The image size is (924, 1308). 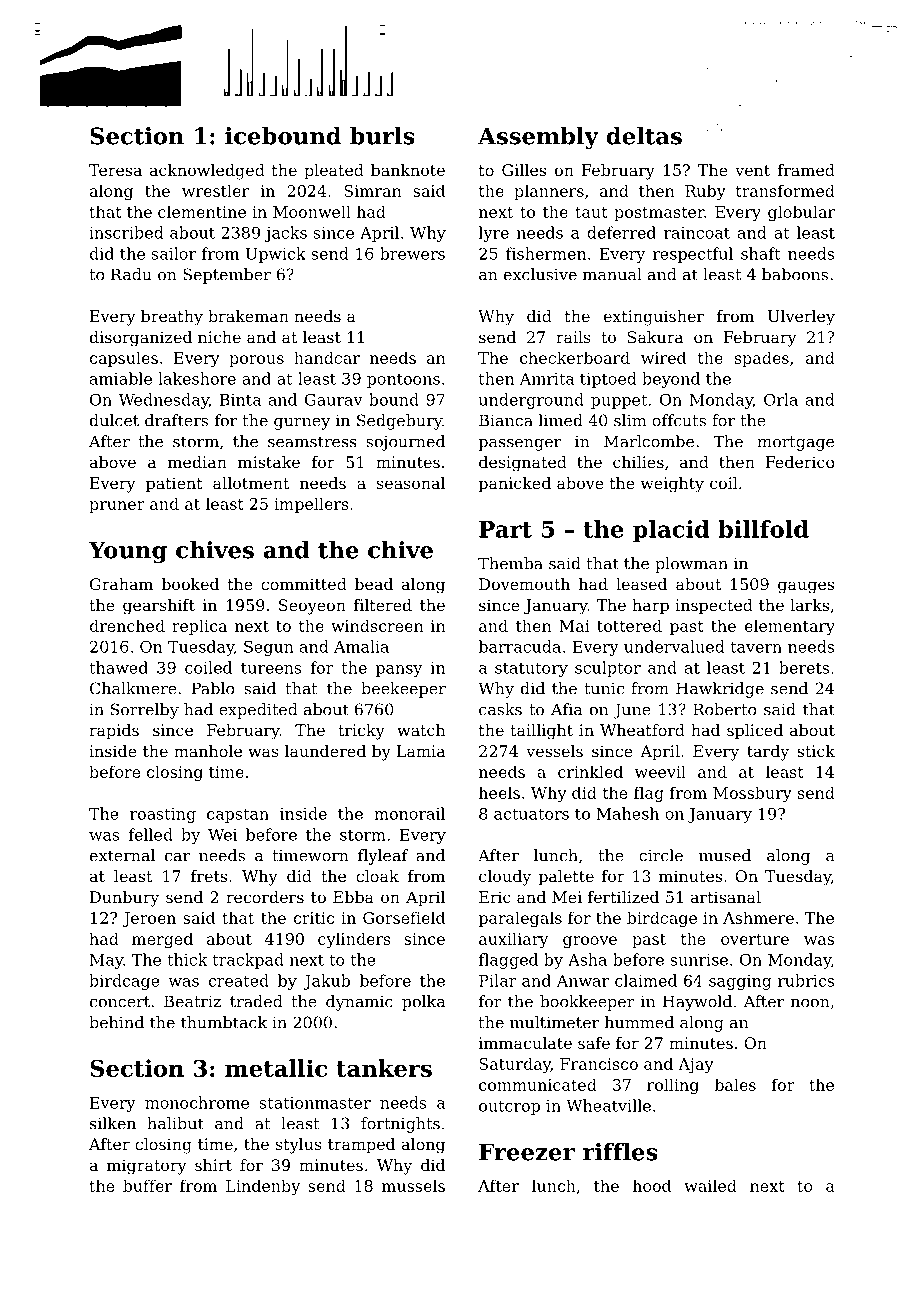 I want to click on migratory, so click(x=146, y=1167).
